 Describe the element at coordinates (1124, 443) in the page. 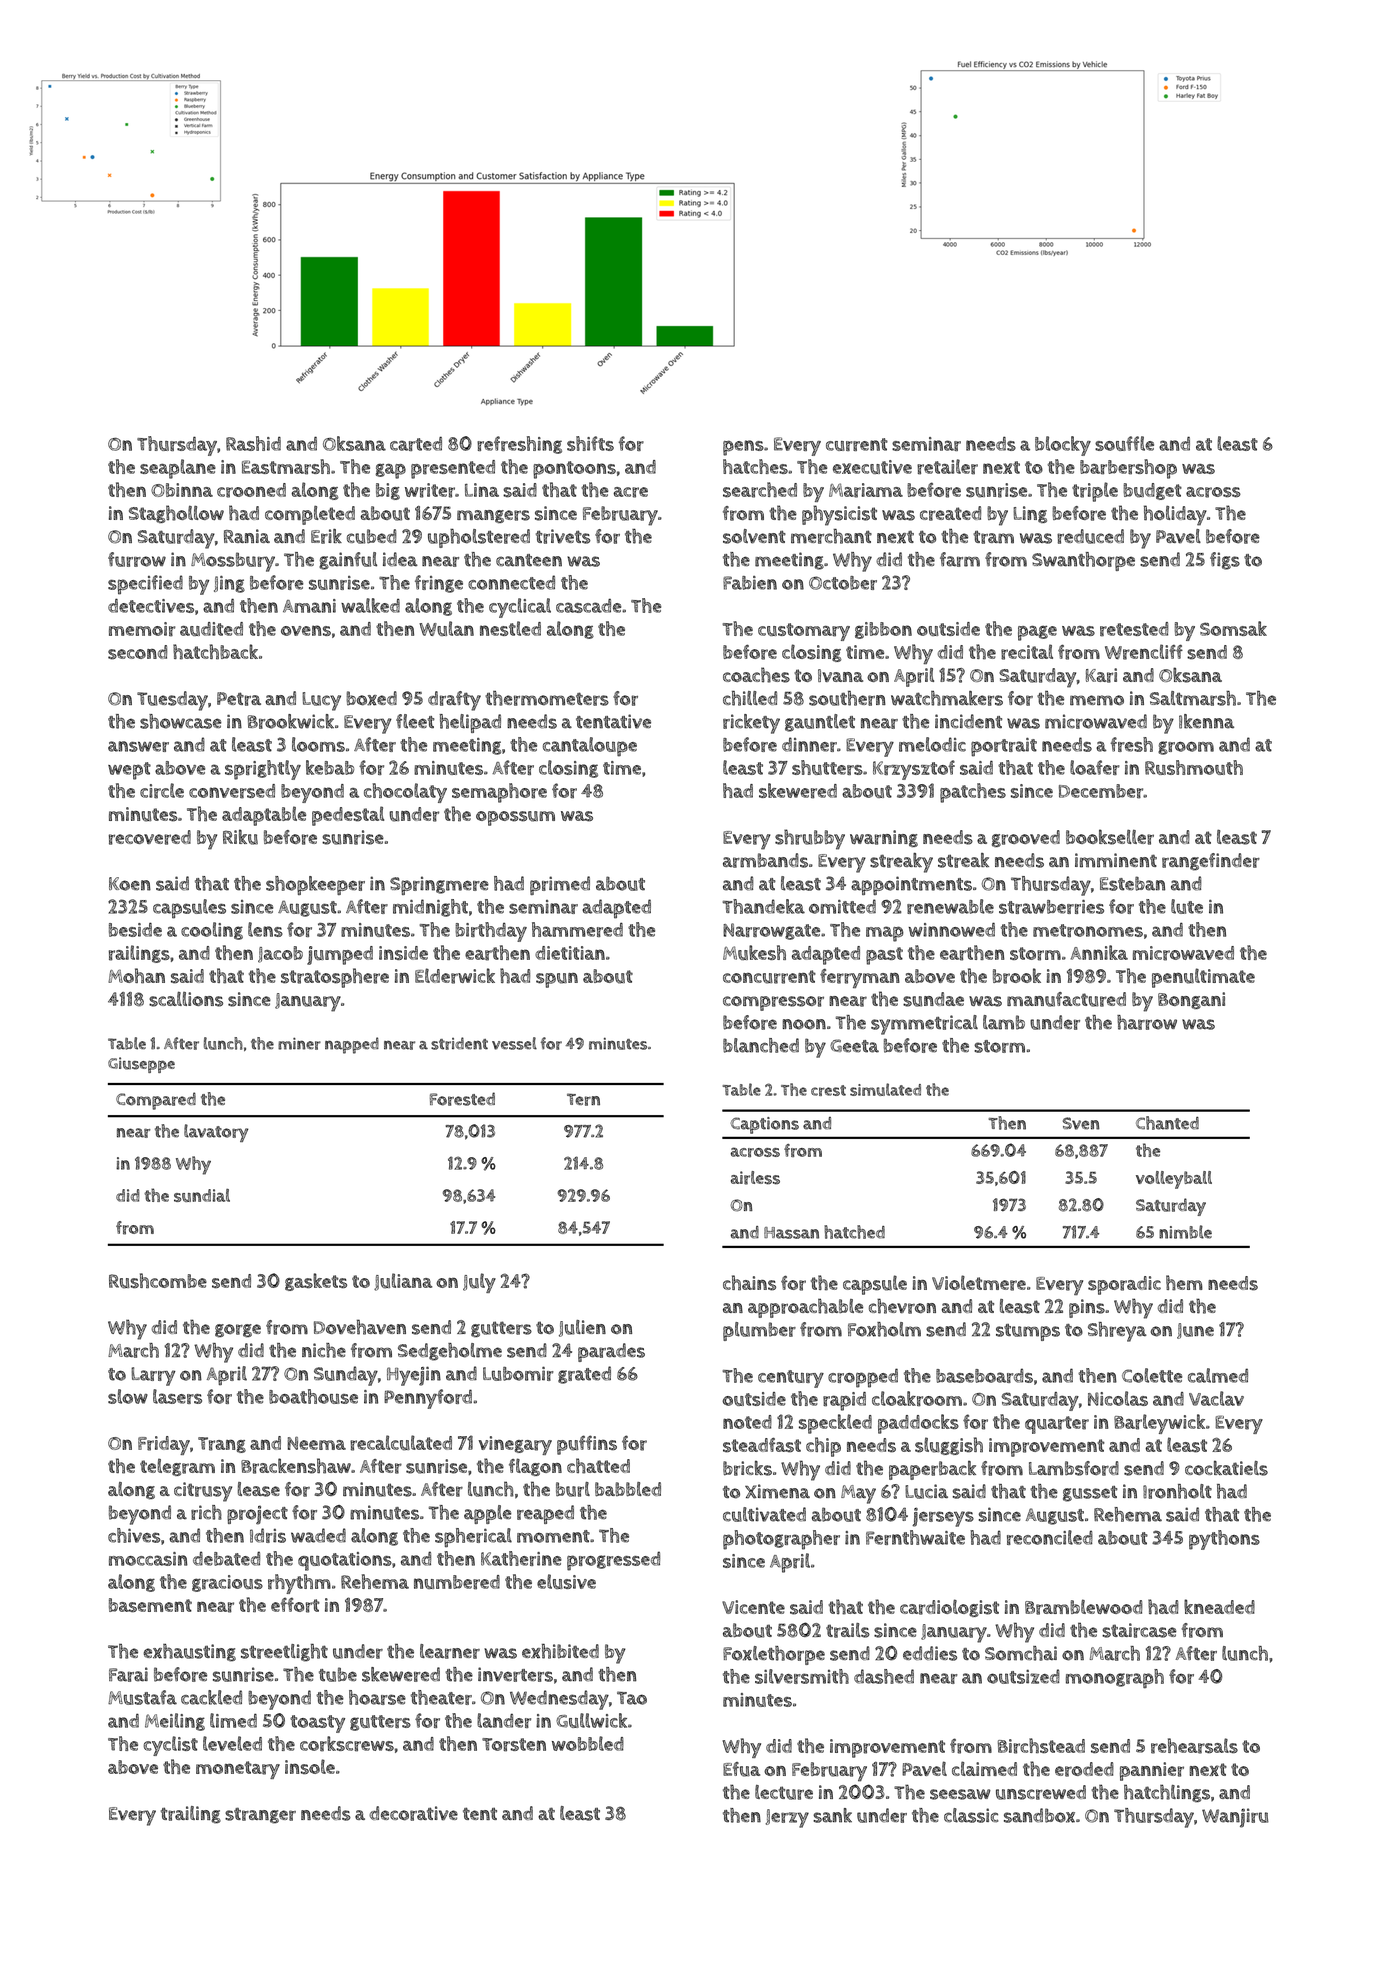

I see `souffle` at that location.
